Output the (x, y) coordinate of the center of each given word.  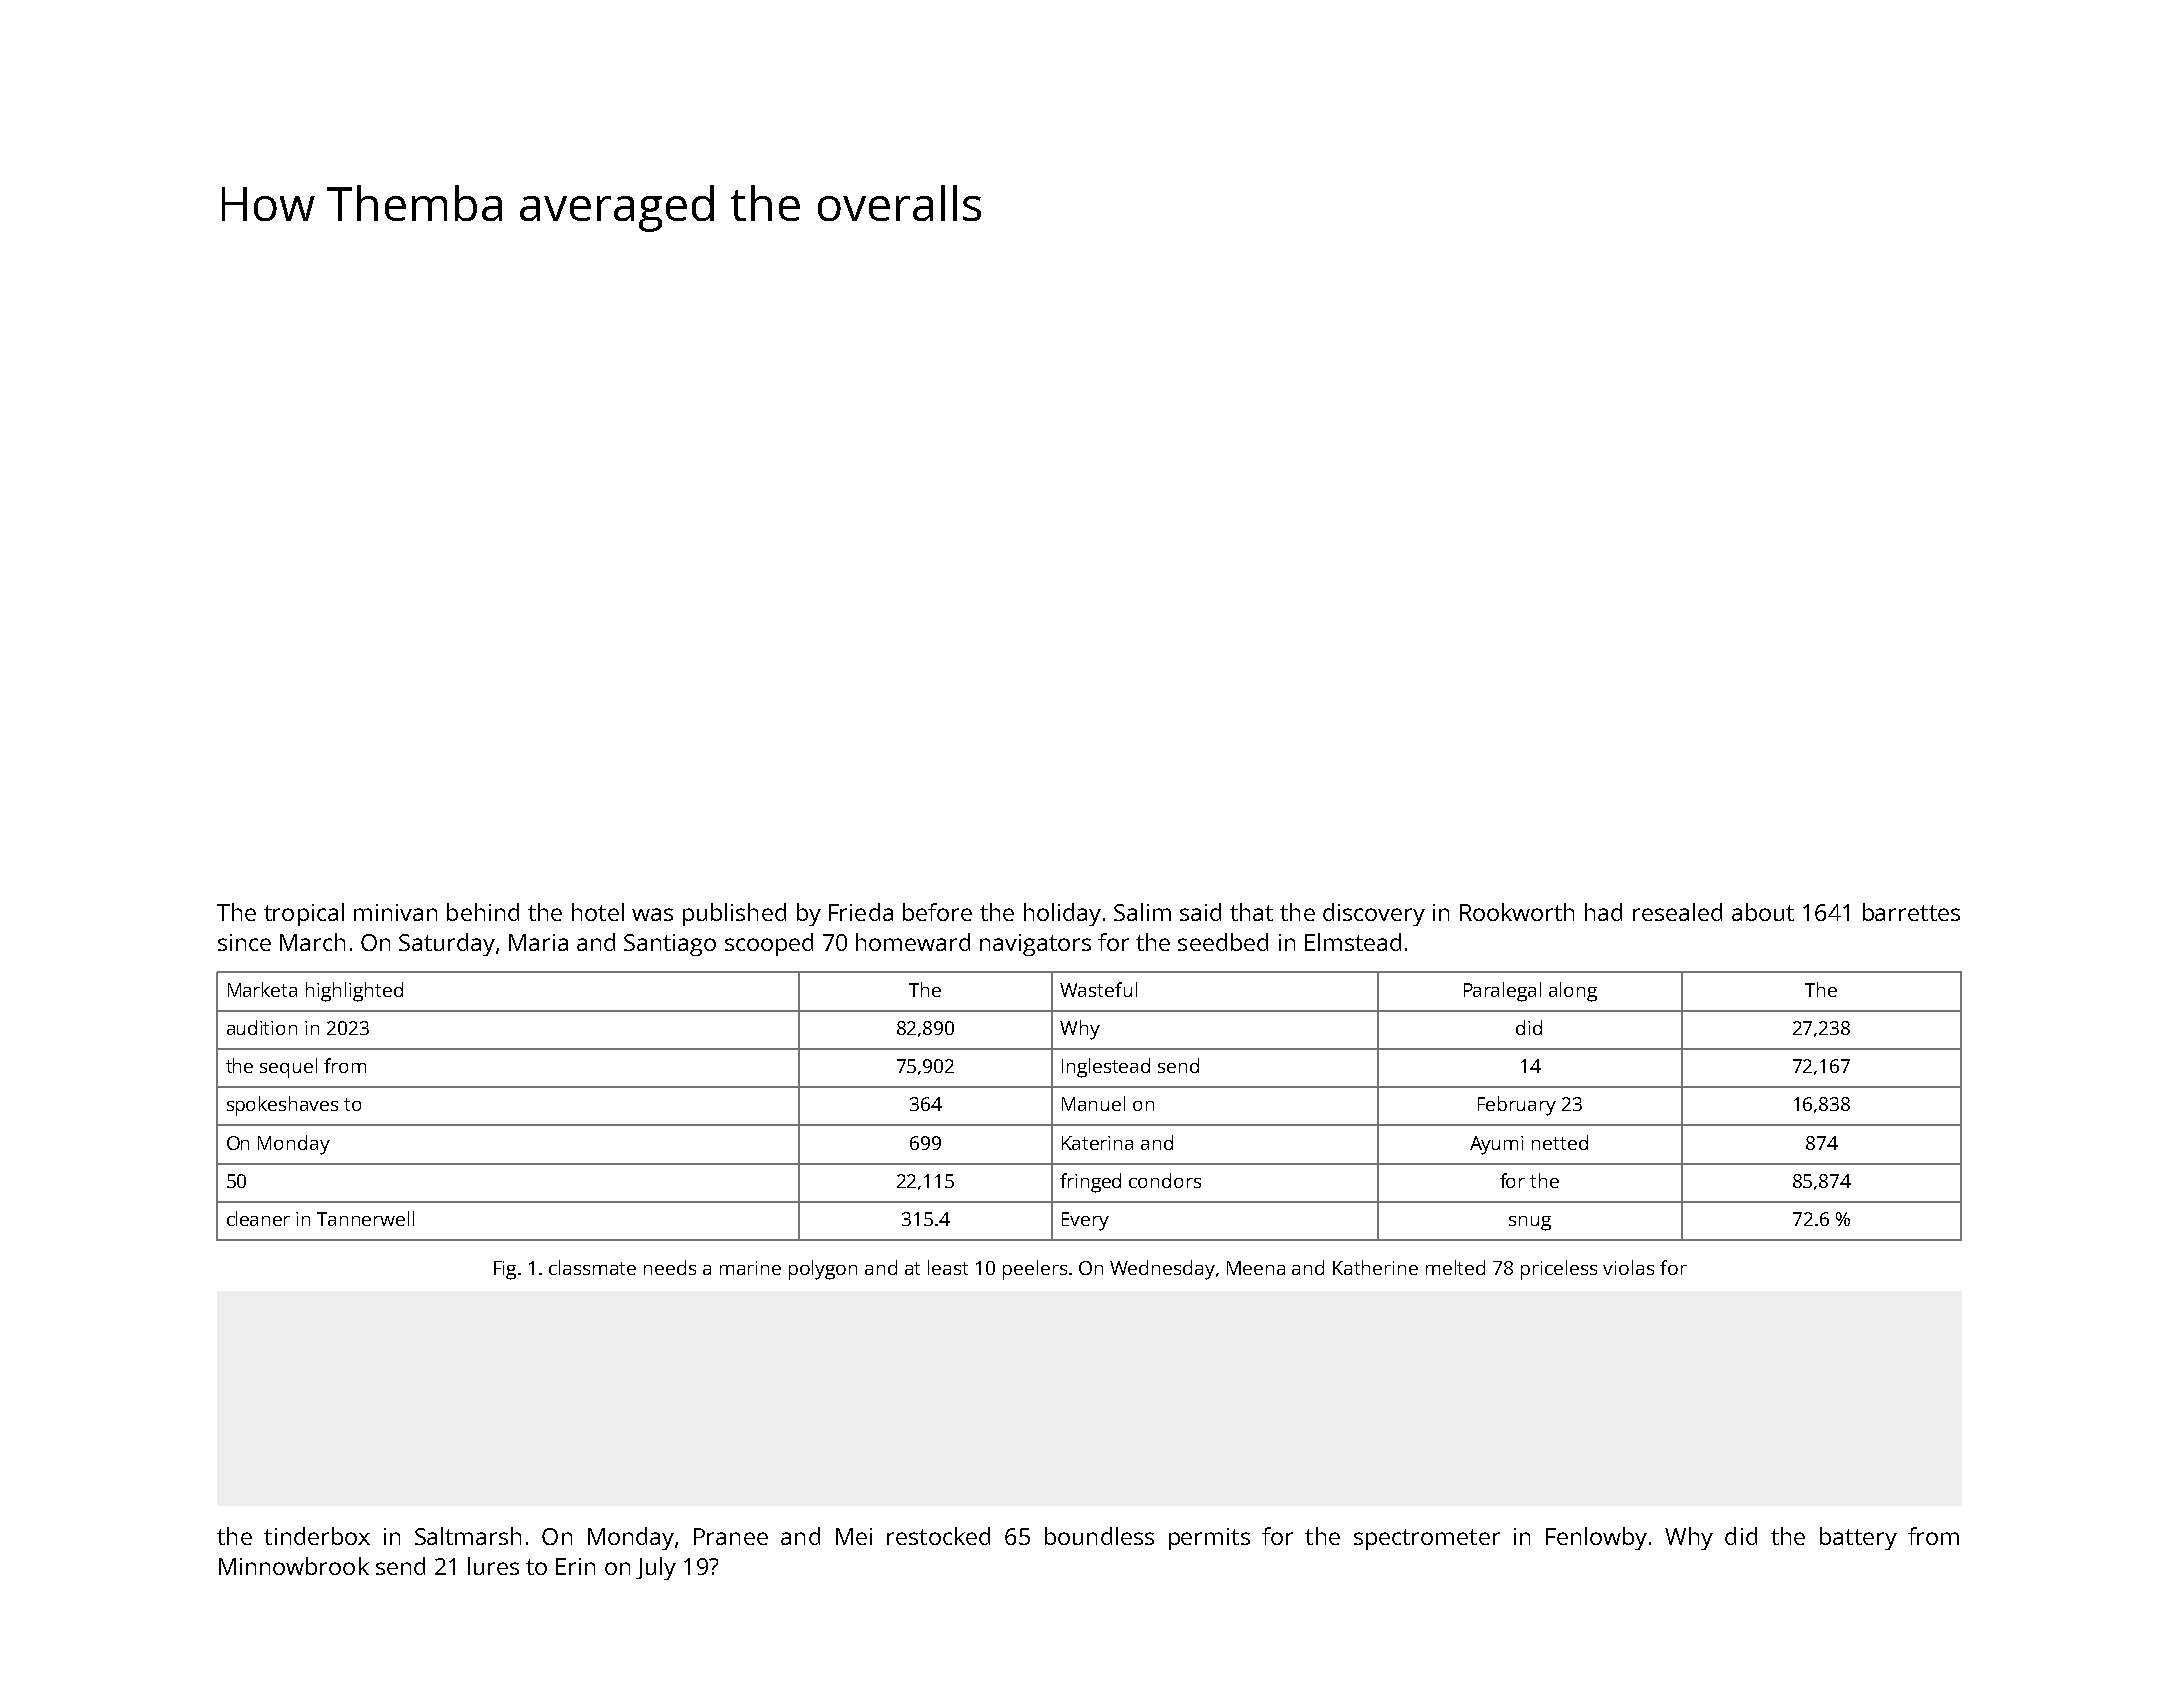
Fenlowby (1596, 1538)
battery (1858, 1538)
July (656, 1568)
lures (493, 1566)
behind (483, 912)
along (1573, 992)
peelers (1035, 1270)
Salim (1142, 912)
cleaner (258, 1218)
